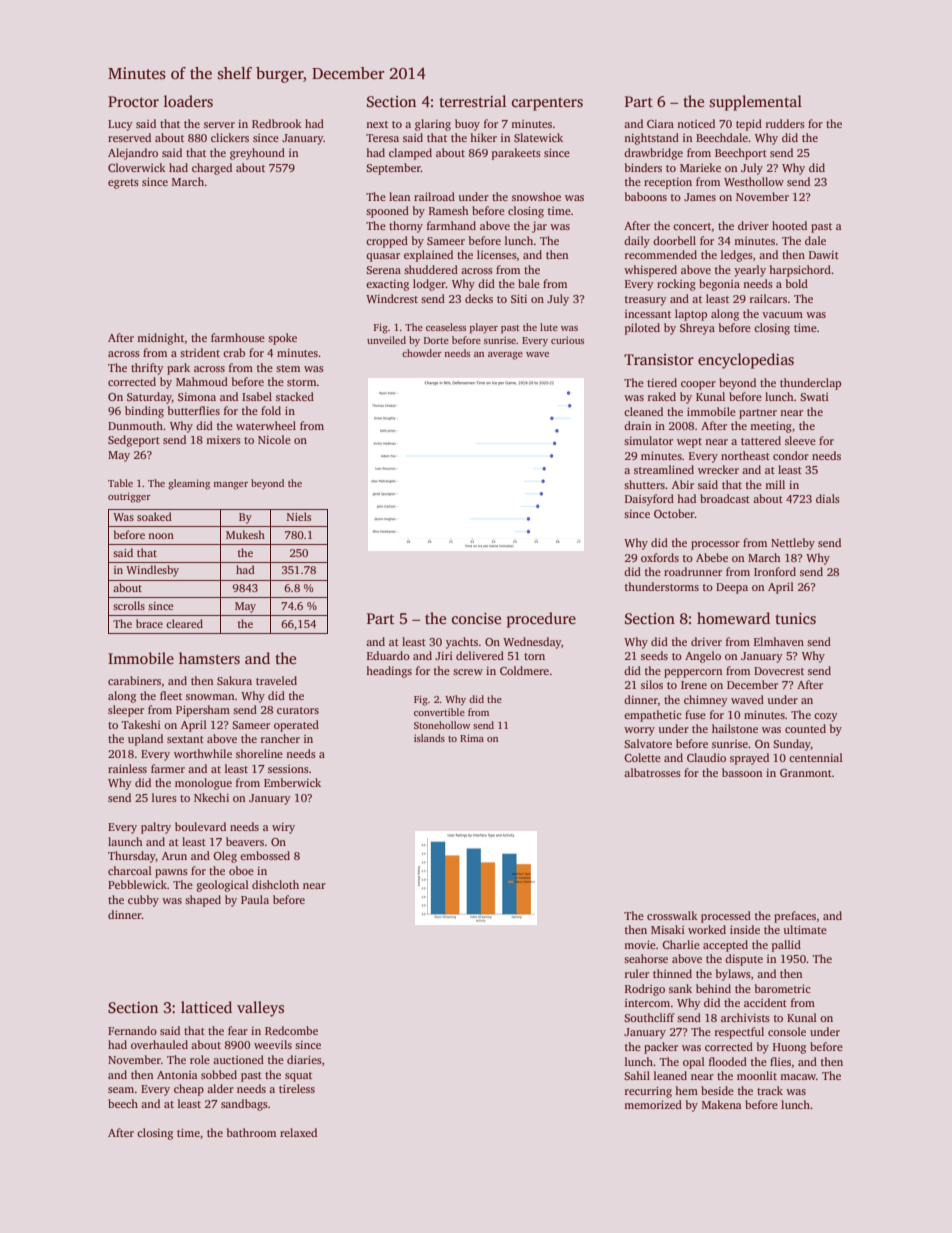  What do you see at coordinates (756, 103) in the screenshot?
I see `supplemental` at bounding box center [756, 103].
